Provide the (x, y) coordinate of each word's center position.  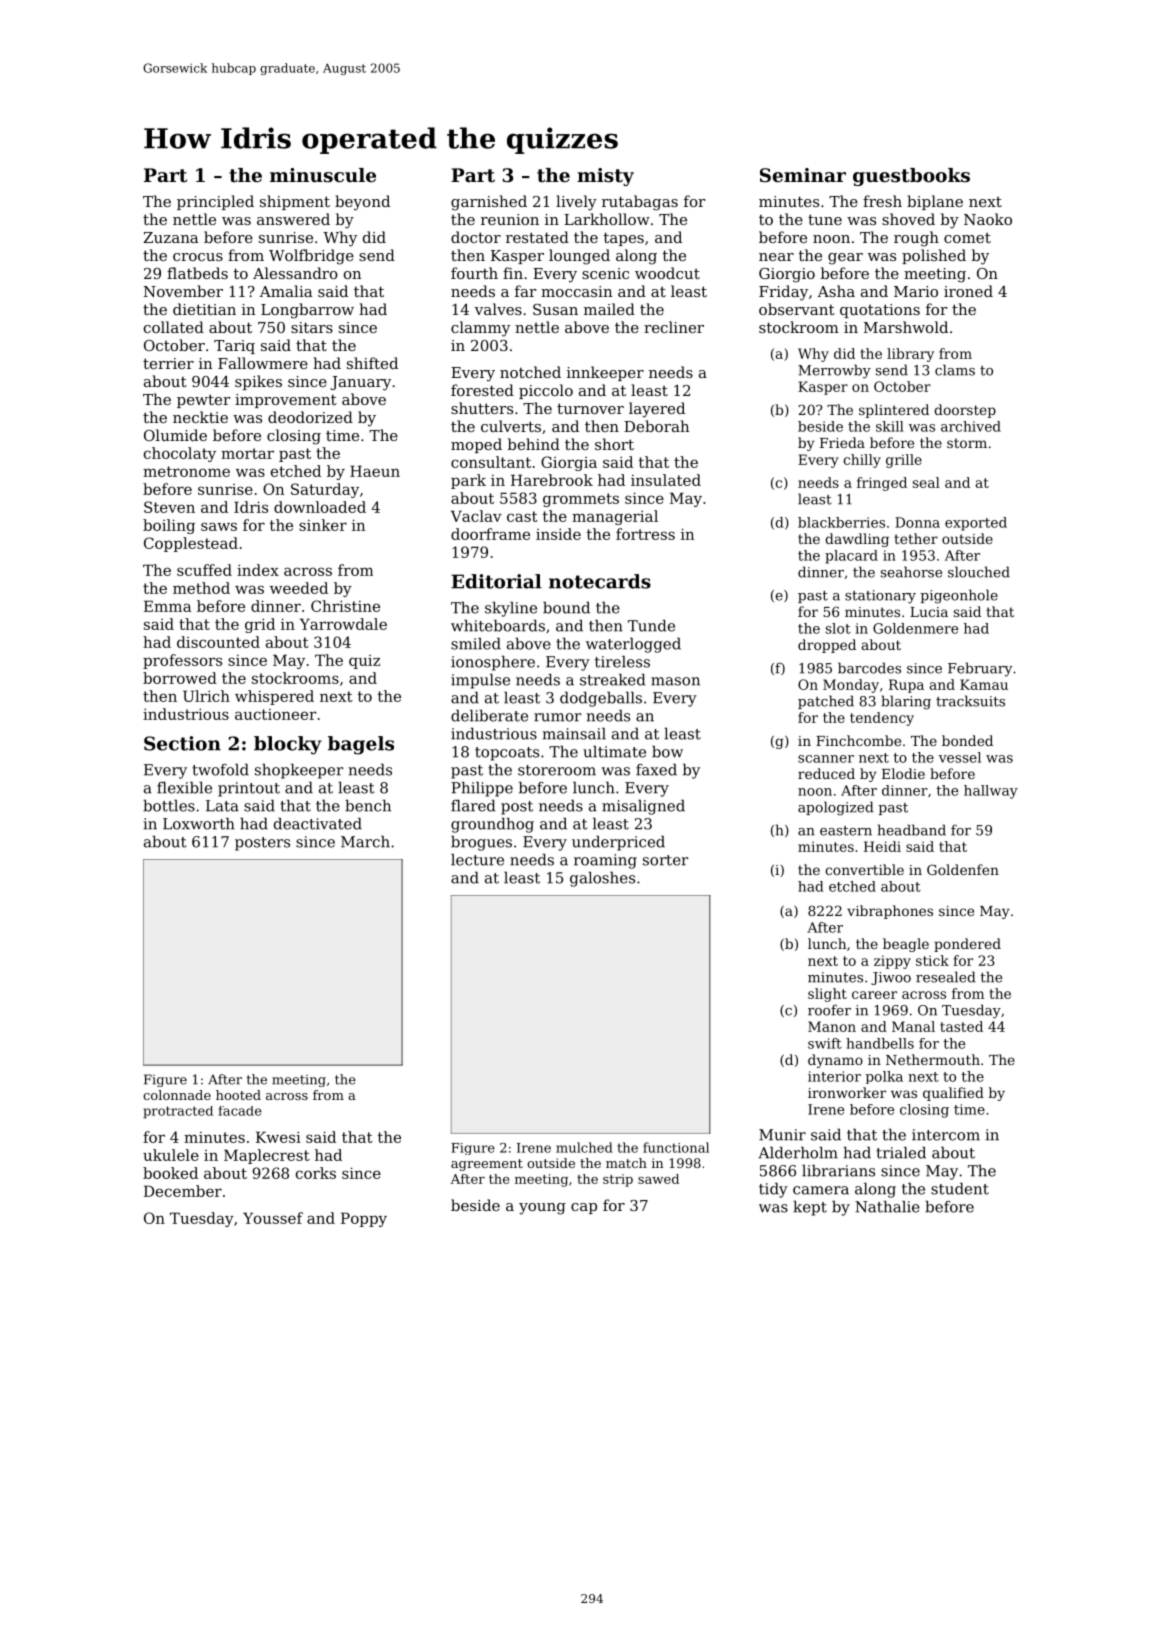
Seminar (803, 175)
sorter (665, 860)
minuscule (323, 175)
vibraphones (890, 912)
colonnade (177, 1095)
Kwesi (278, 1137)
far (525, 291)
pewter (203, 401)
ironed (968, 291)
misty (605, 177)
